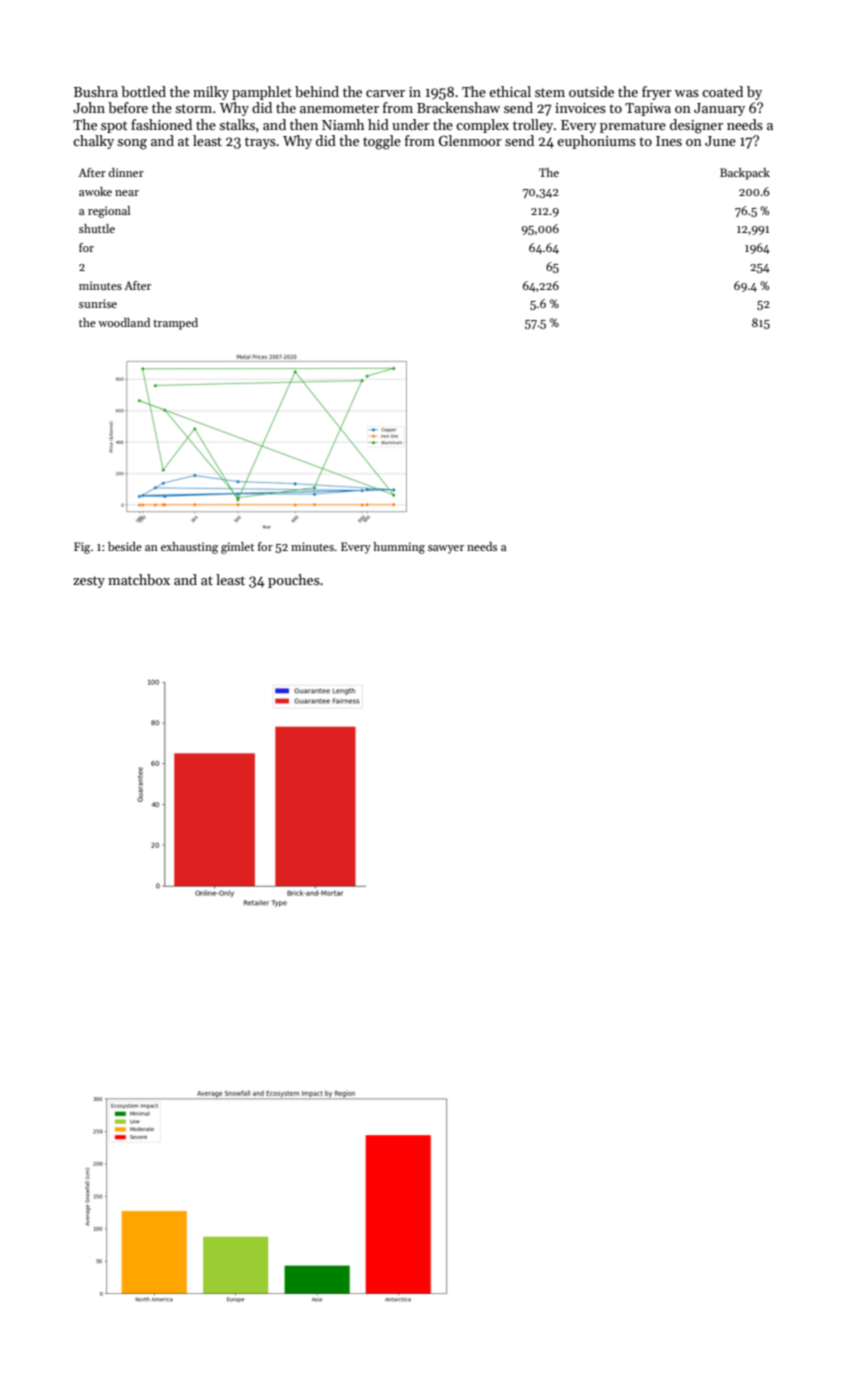 The width and height of the screenshot is (849, 1400). I want to click on outside, so click(591, 91).
